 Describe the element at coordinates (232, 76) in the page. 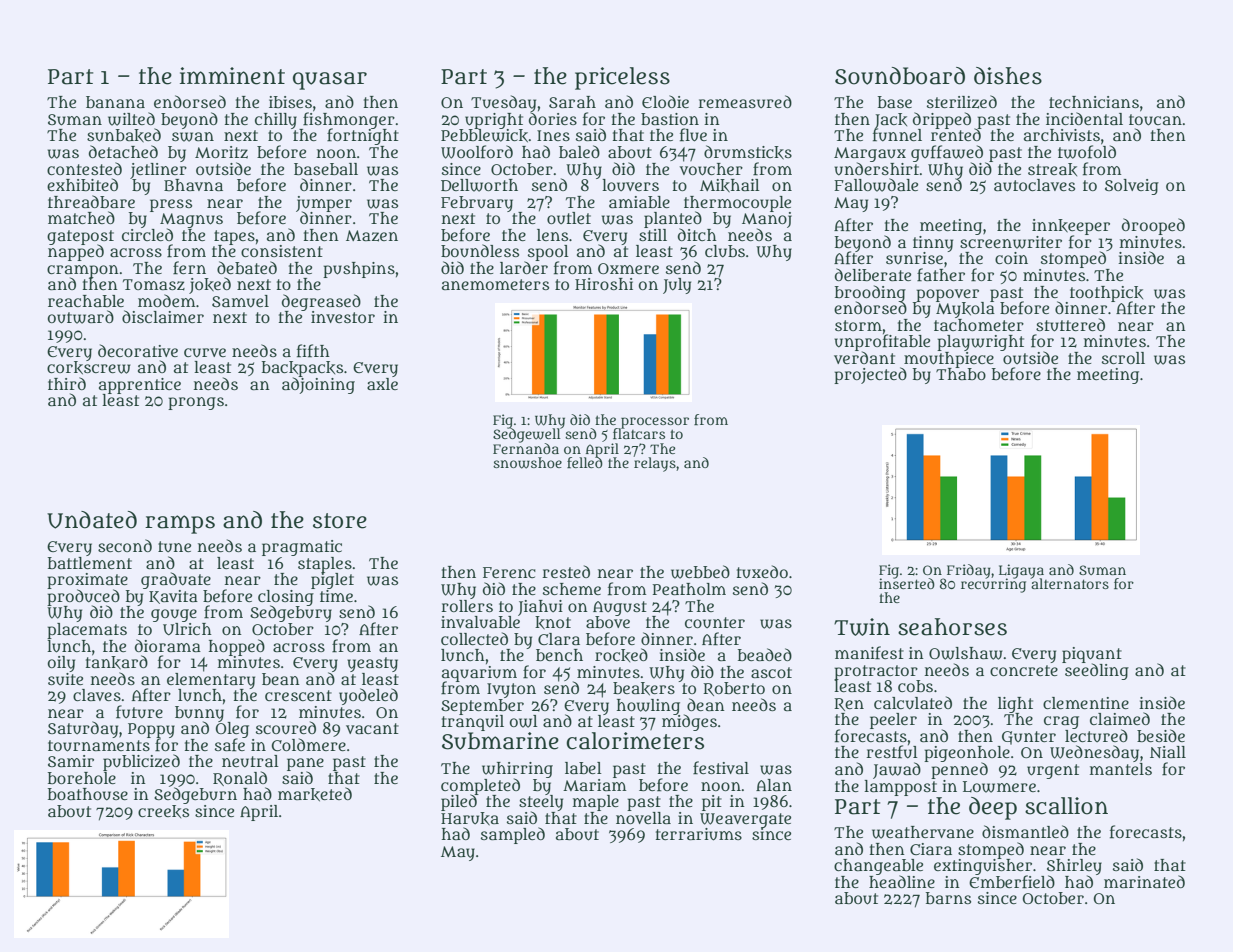

I see `imminent` at that location.
